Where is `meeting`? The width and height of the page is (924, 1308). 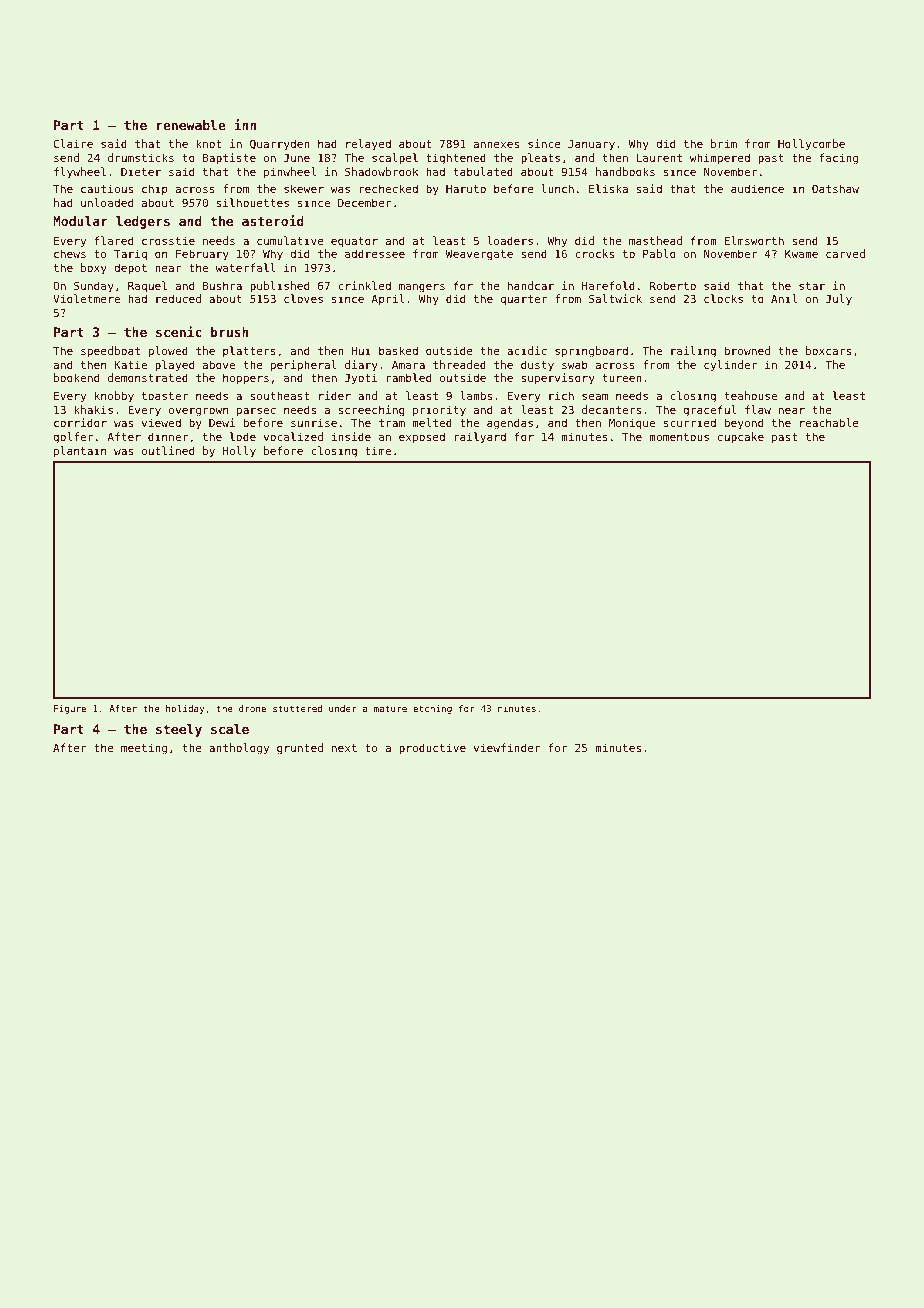 meeting is located at coordinates (144, 749).
